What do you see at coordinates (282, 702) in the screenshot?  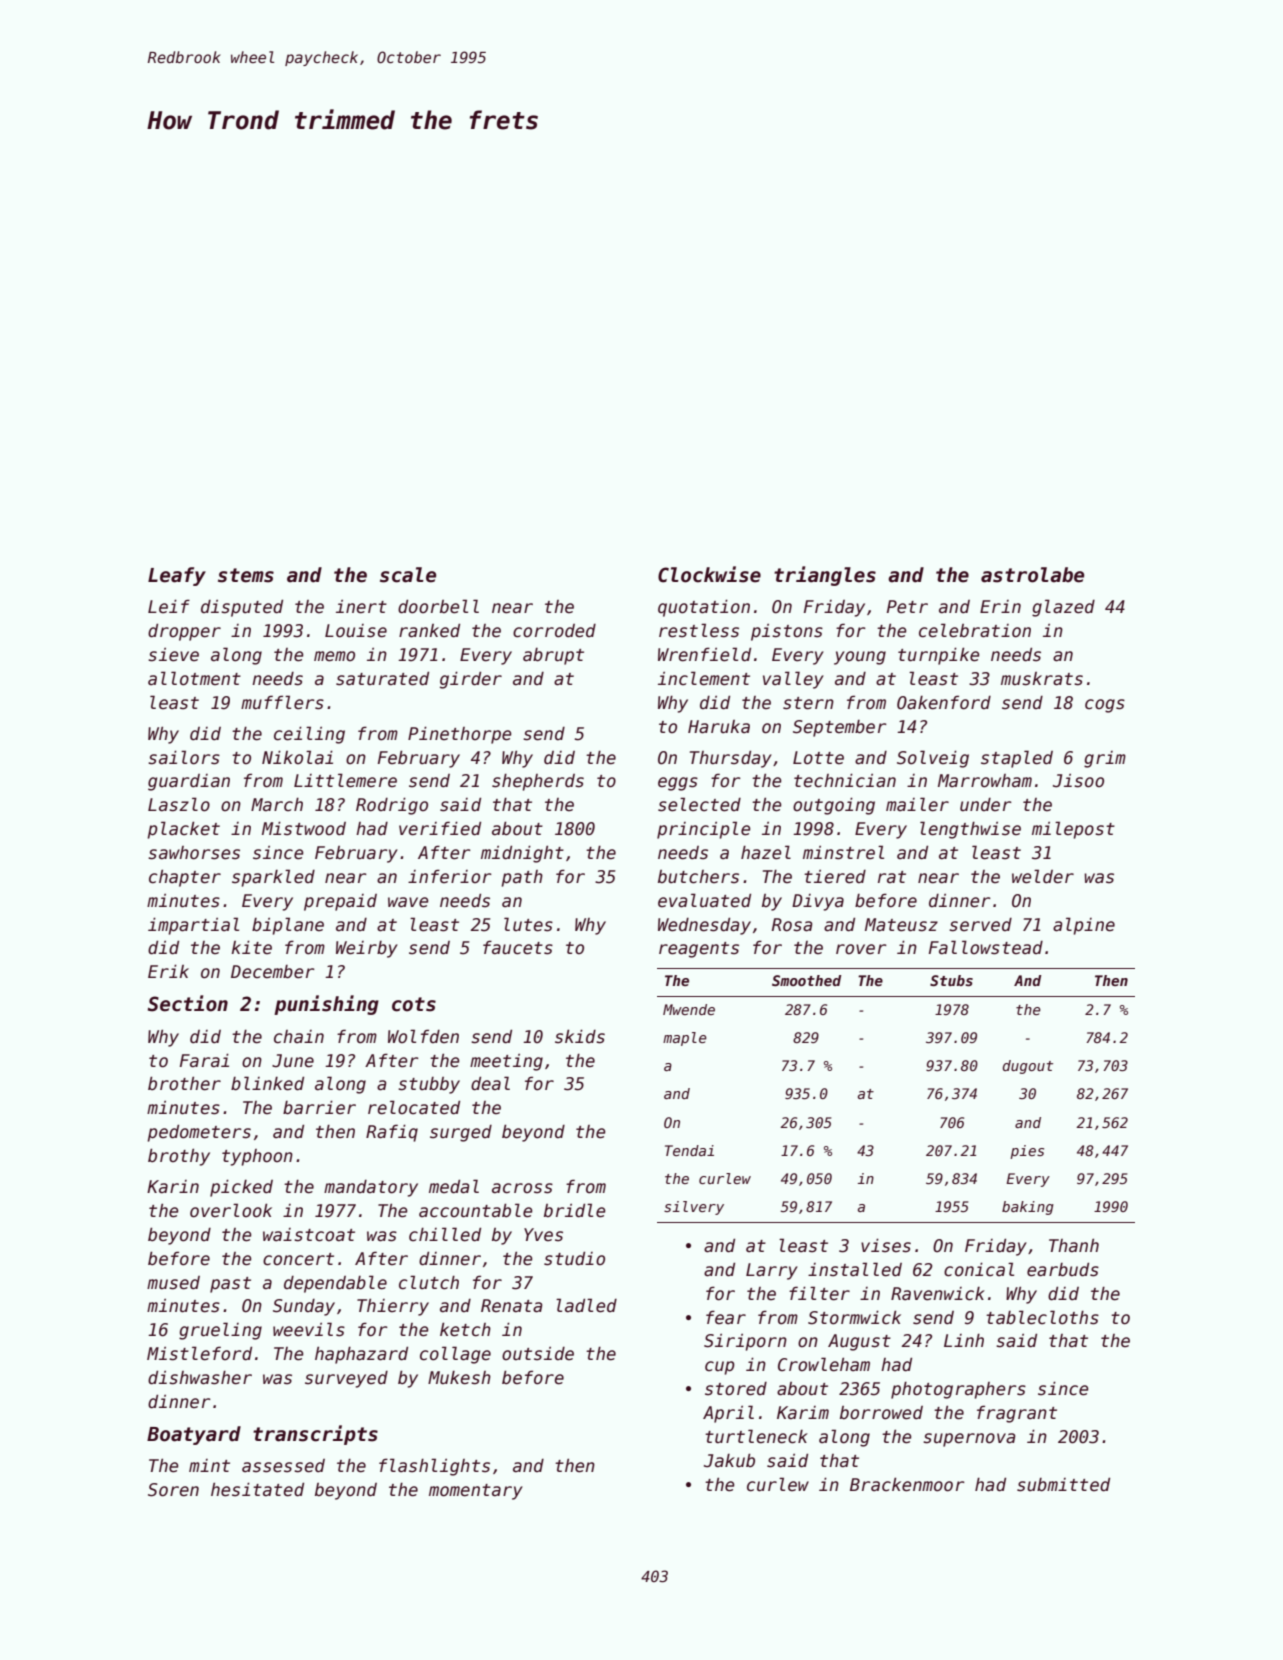 I see `mufflers` at bounding box center [282, 702].
